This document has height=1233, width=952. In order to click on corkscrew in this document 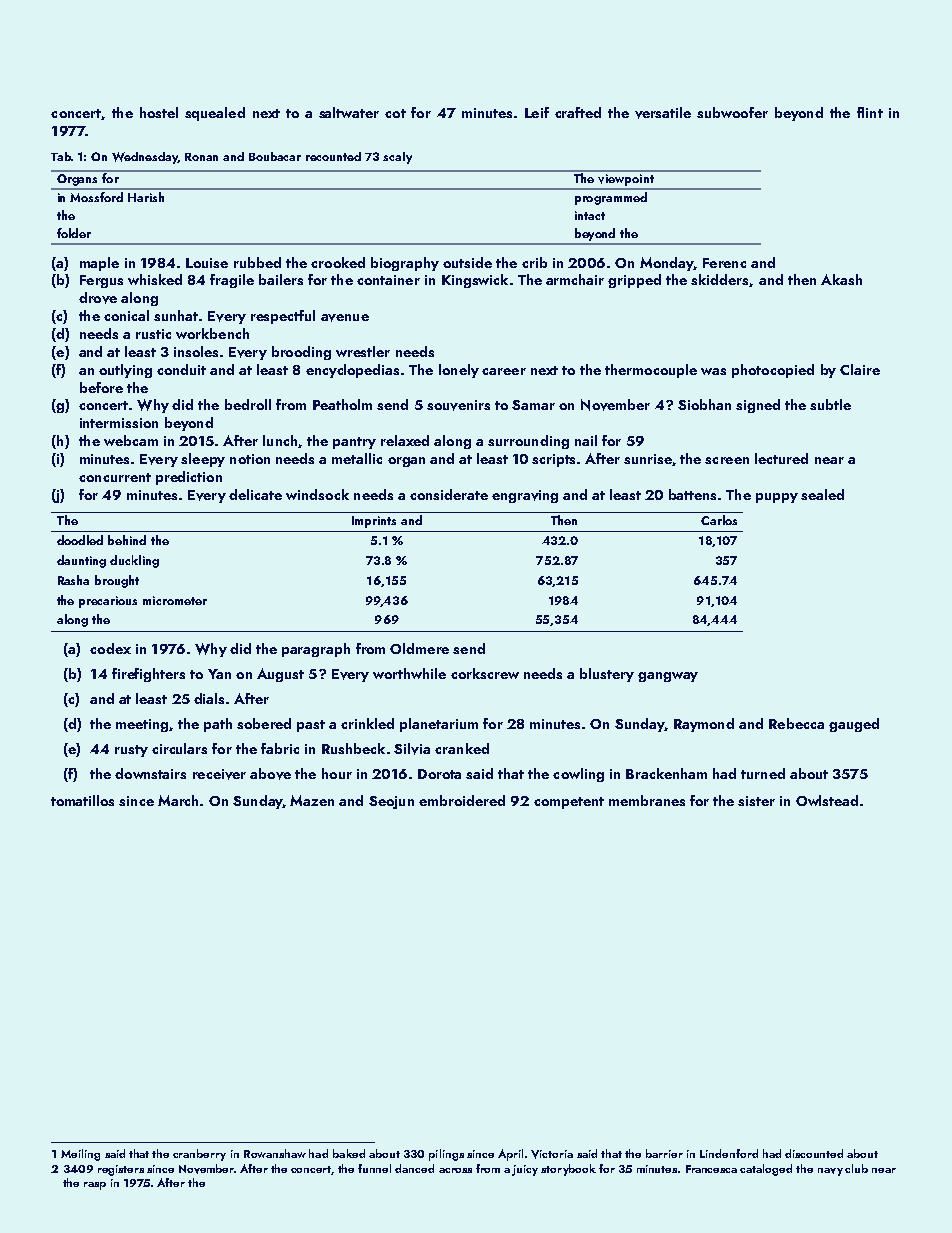, I will do `click(485, 673)`.
